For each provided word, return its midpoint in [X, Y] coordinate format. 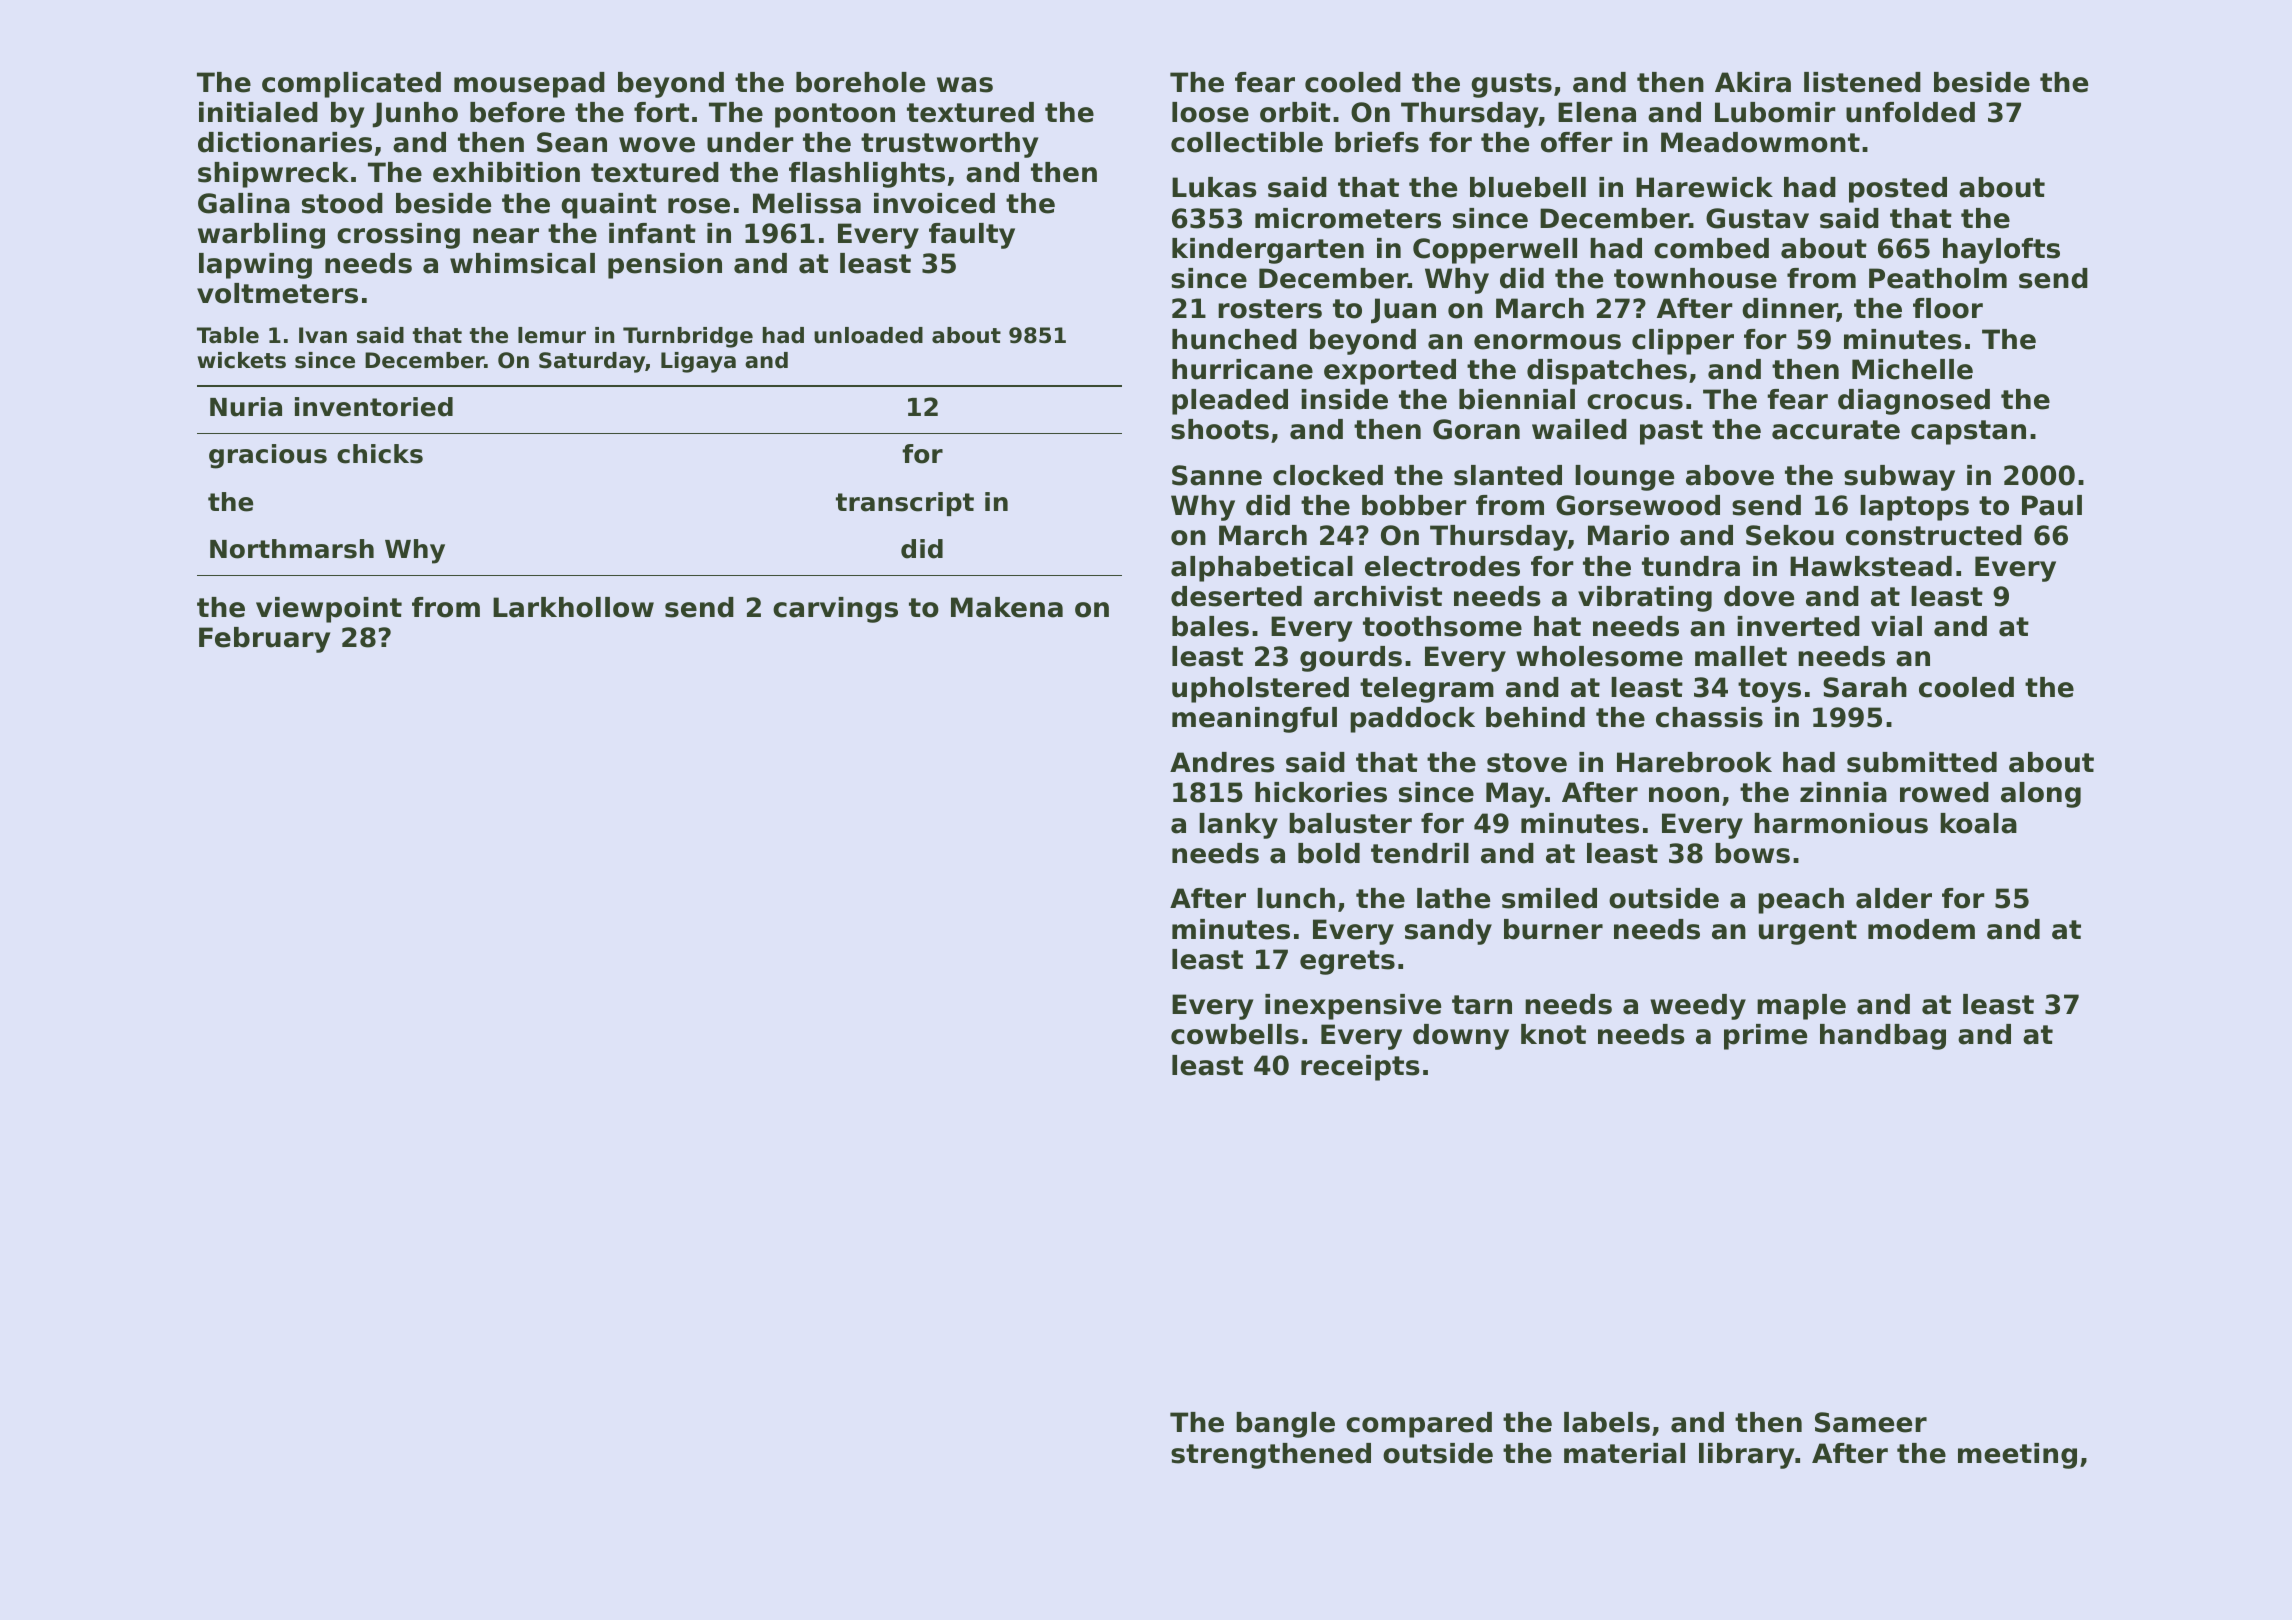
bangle [1285, 1425]
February [264, 640]
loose [1210, 112]
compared [1419, 1425]
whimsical [522, 263]
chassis [1709, 717]
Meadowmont [1760, 142]
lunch [1296, 898]
